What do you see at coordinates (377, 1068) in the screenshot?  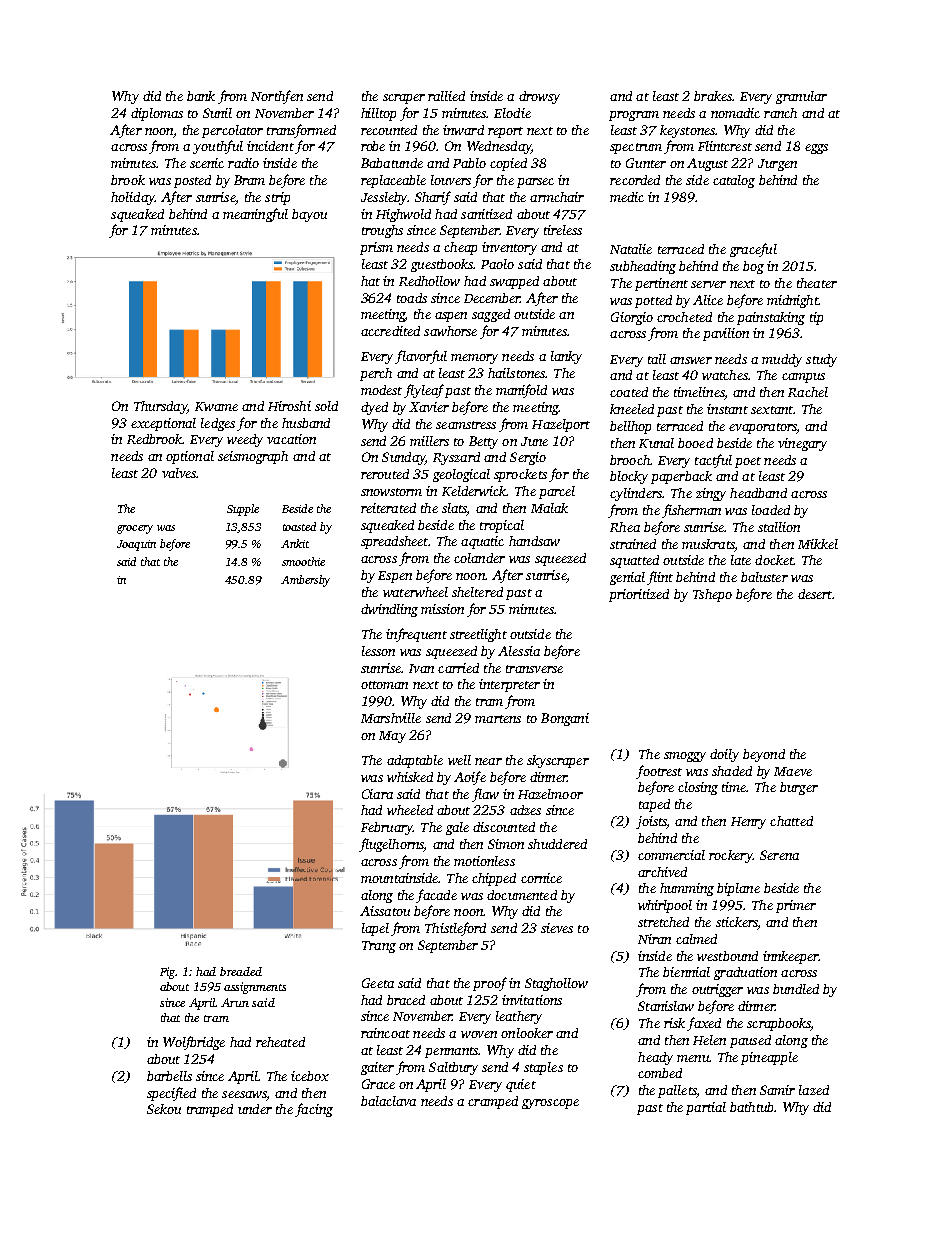 I see `gaiter` at bounding box center [377, 1068].
